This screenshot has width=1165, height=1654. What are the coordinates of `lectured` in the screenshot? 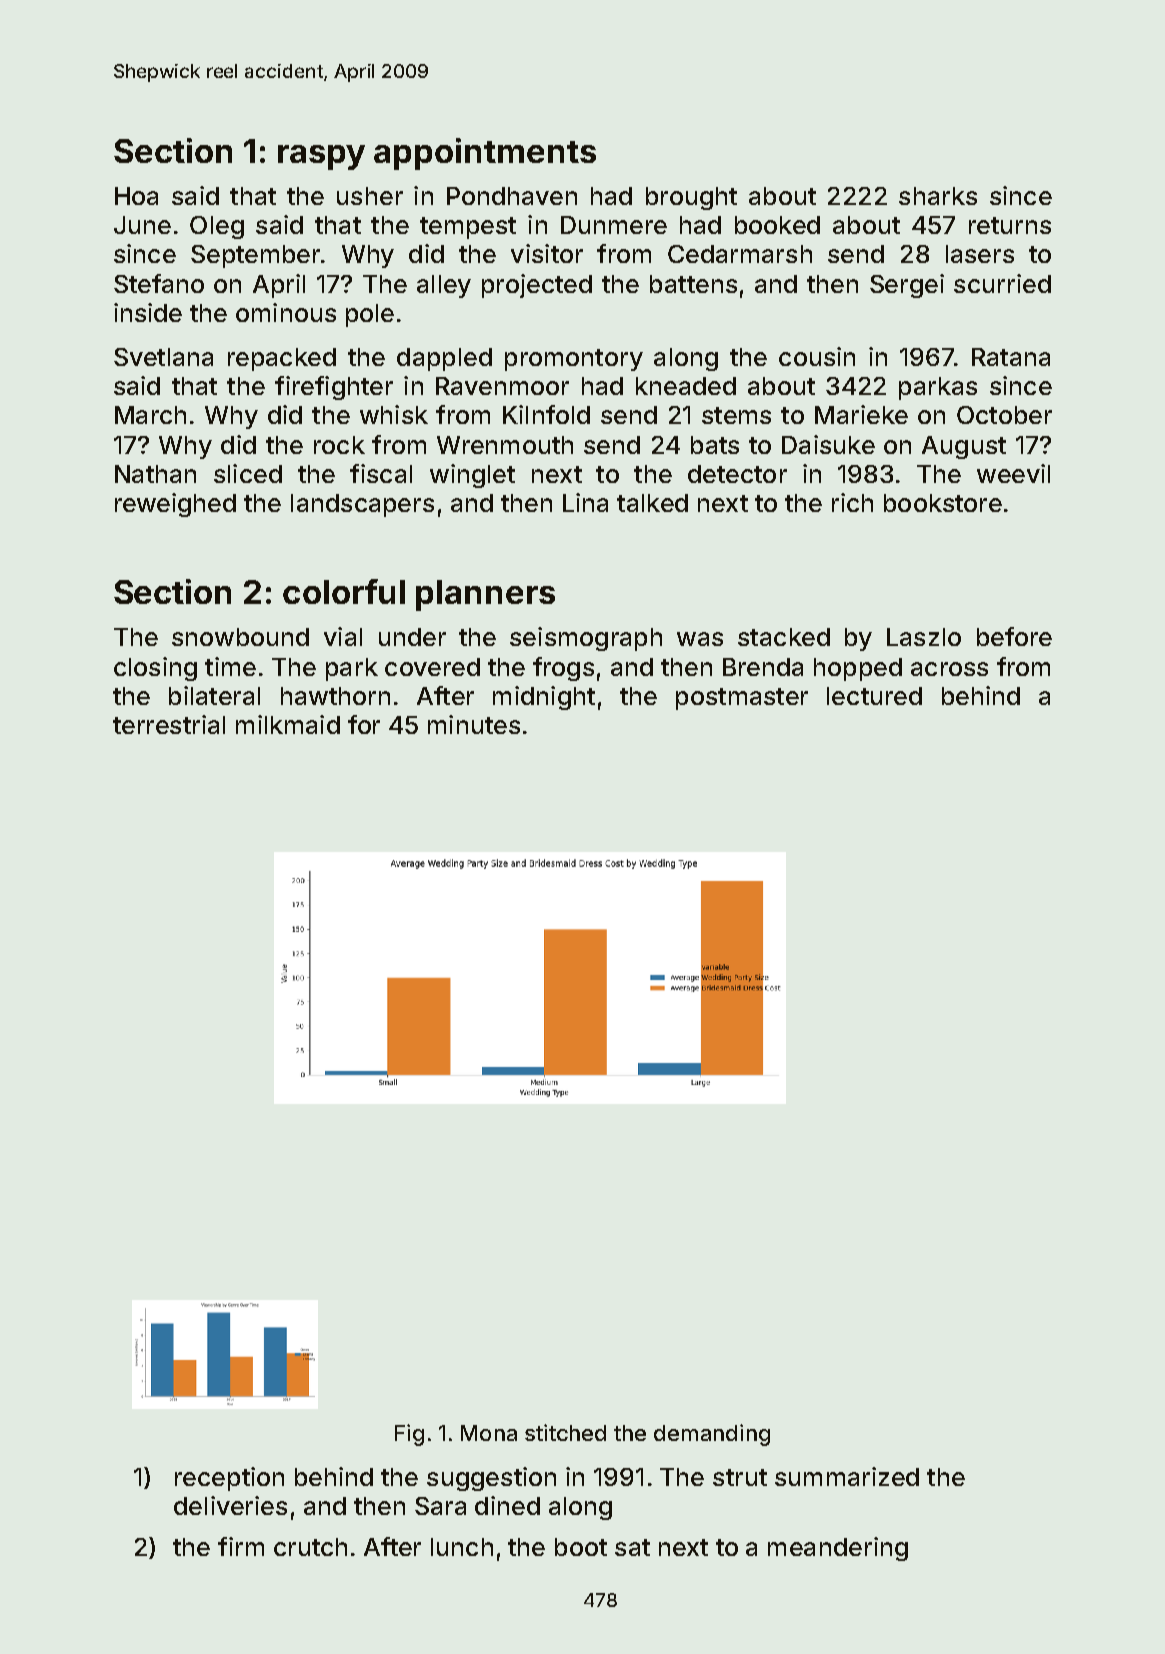 It's located at (874, 696).
